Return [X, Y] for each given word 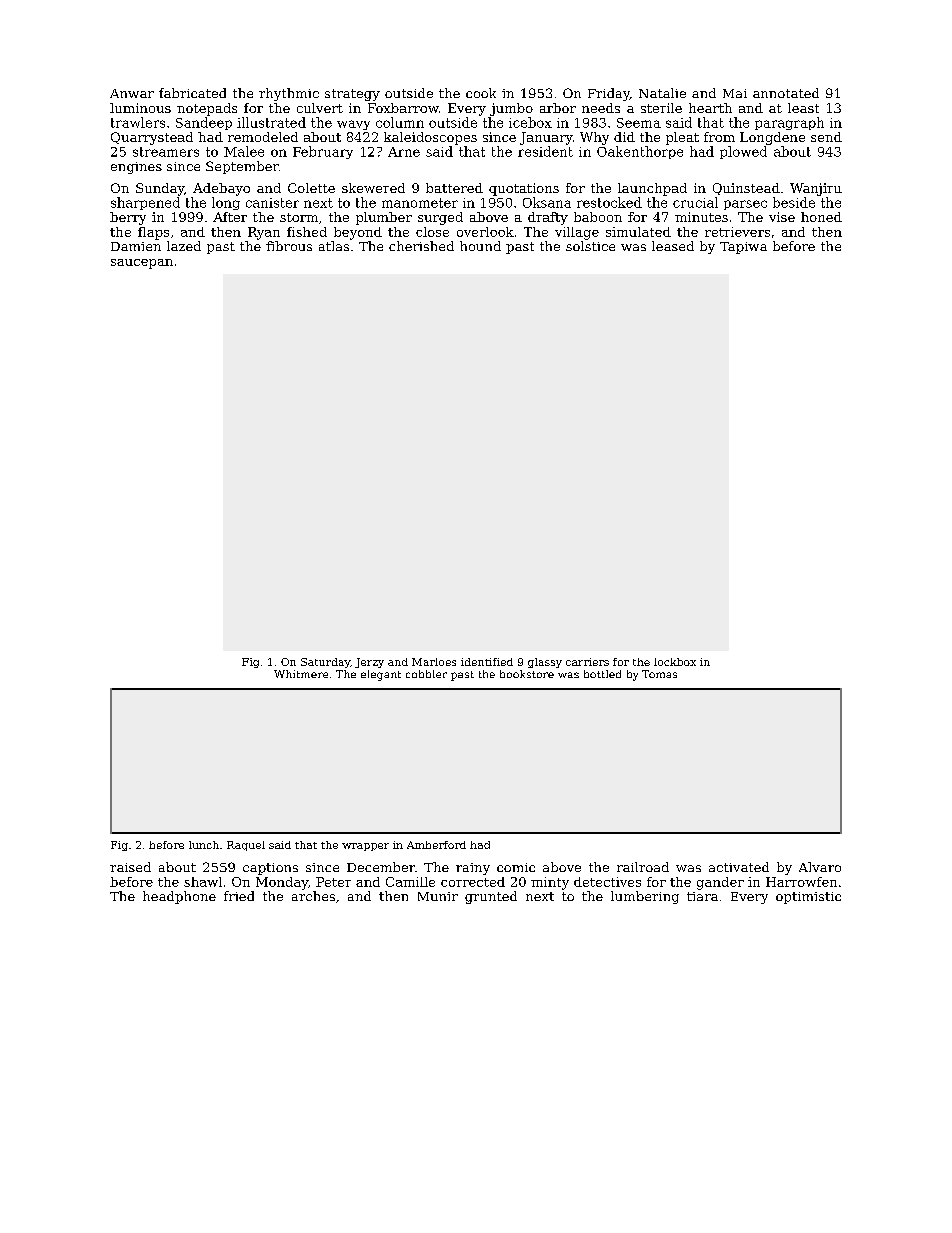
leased [673, 246]
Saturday [325, 663]
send [826, 137]
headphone [179, 897]
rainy [473, 869]
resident [545, 151]
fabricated [192, 93]
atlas [334, 246]
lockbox [675, 662]
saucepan [142, 264]
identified [487, 662]
